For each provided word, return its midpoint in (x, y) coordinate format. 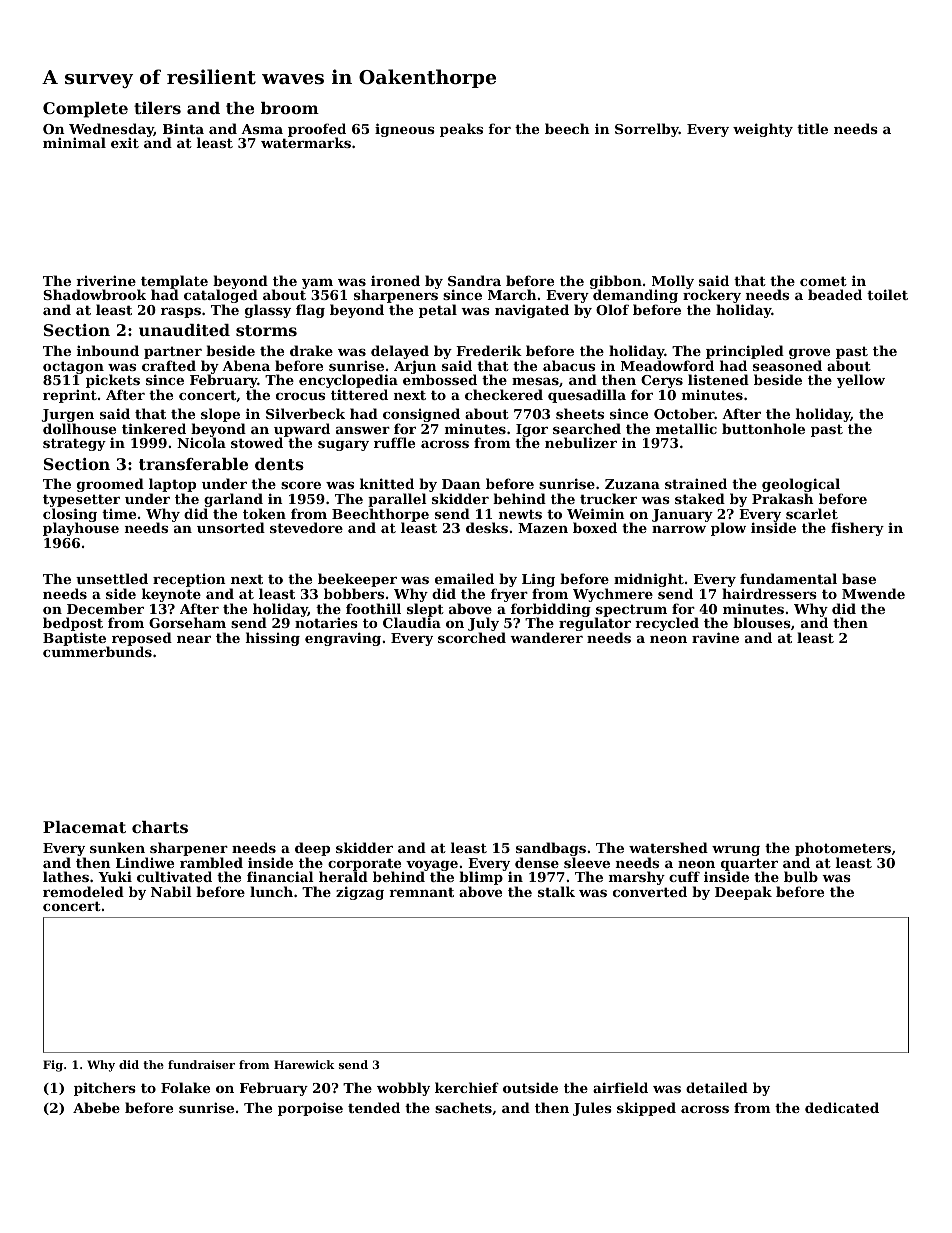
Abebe (96, 1107)
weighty (763, 130)
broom (290, 108)
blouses (762, 622)
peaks (461, 130)
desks (487, 527)
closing (70, 515)
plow (728, 529)
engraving (343, 639)
